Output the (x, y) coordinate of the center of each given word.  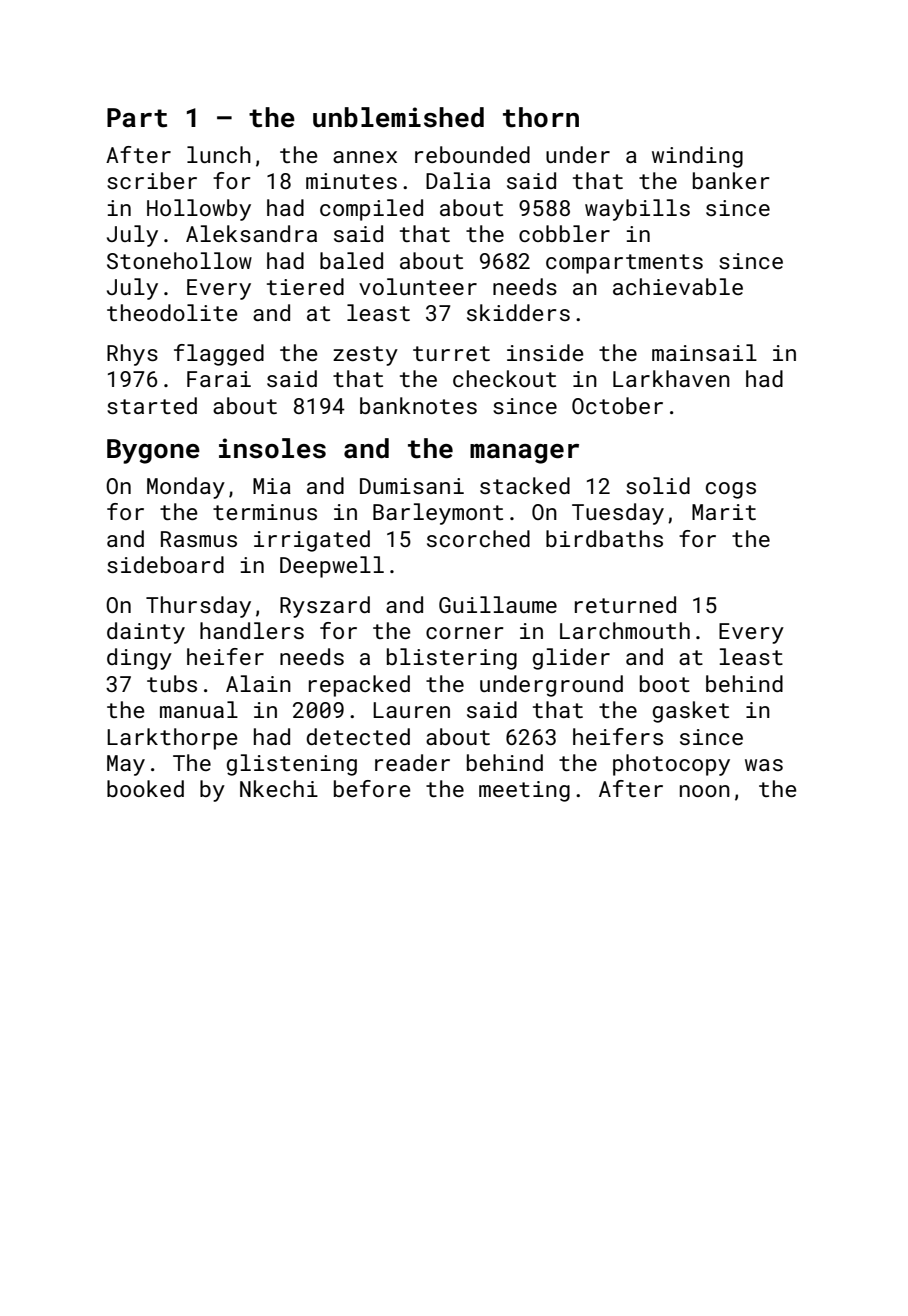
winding (697, 157)
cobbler (564, 233)
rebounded (472, 154)
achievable (678, 286)
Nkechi (279, 788)
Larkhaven (671, 378)
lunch (219, 154)
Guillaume (498, 604)
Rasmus (199, 539)
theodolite (172, 312)
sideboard (165, 564)
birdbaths (604, 538)
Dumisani (412, 486)
